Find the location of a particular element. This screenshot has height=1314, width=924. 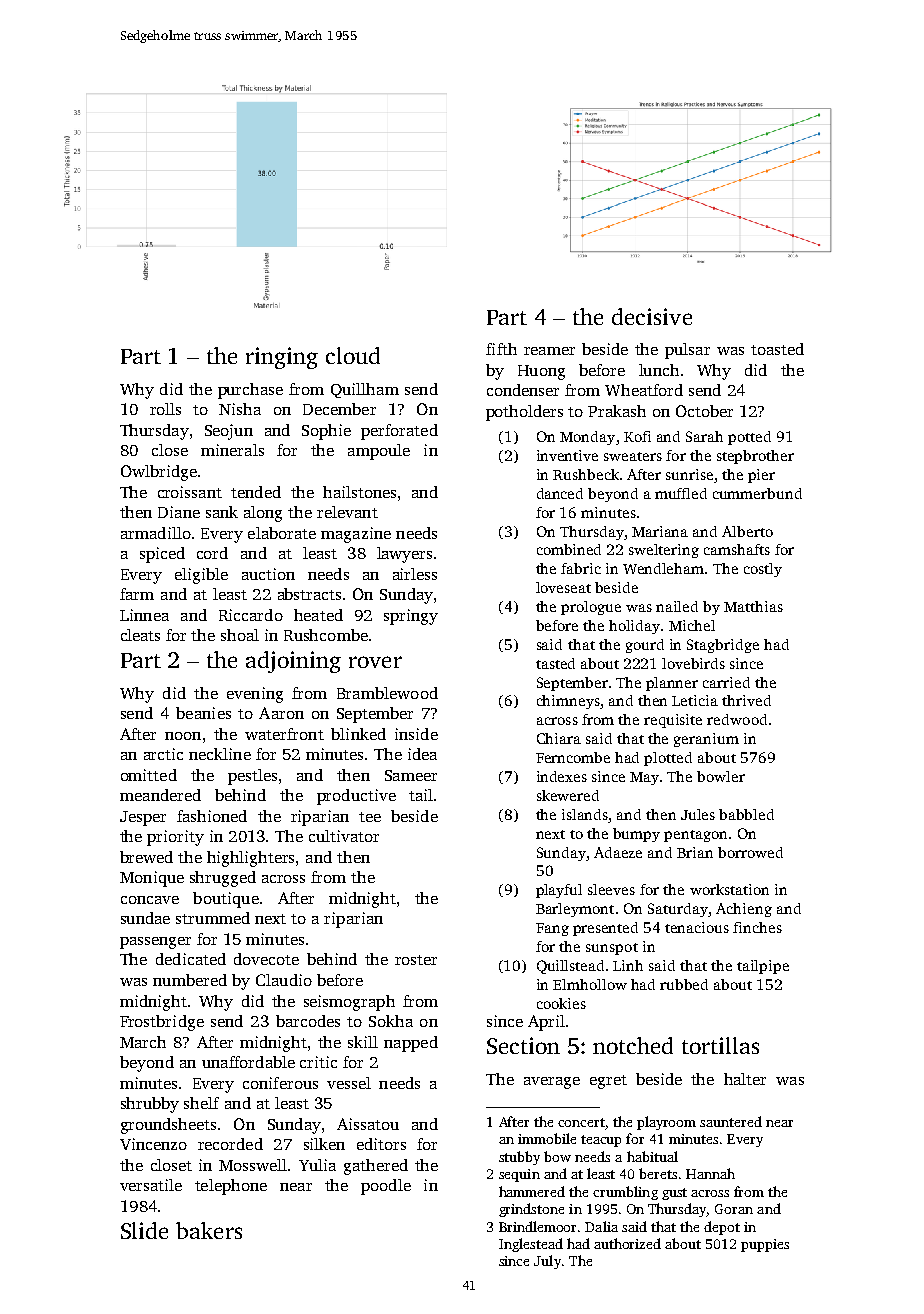

Matthias is located at coordinates (753, 606).
